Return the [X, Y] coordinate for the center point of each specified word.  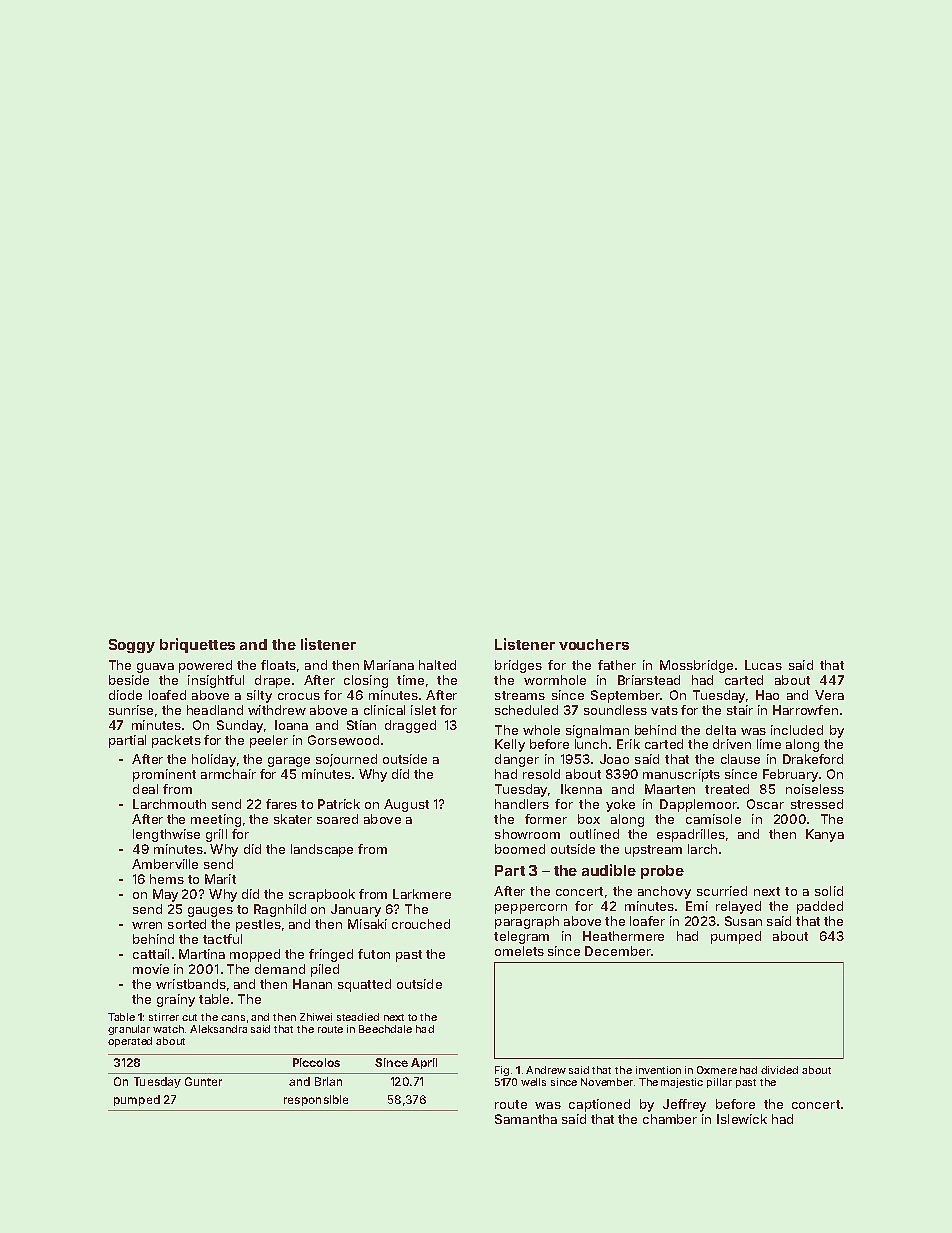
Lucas [763, 665]
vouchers [594, 644]
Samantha [526, 1119]
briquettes [197, 645]
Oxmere [717, 1070]
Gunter [203, 1081]
